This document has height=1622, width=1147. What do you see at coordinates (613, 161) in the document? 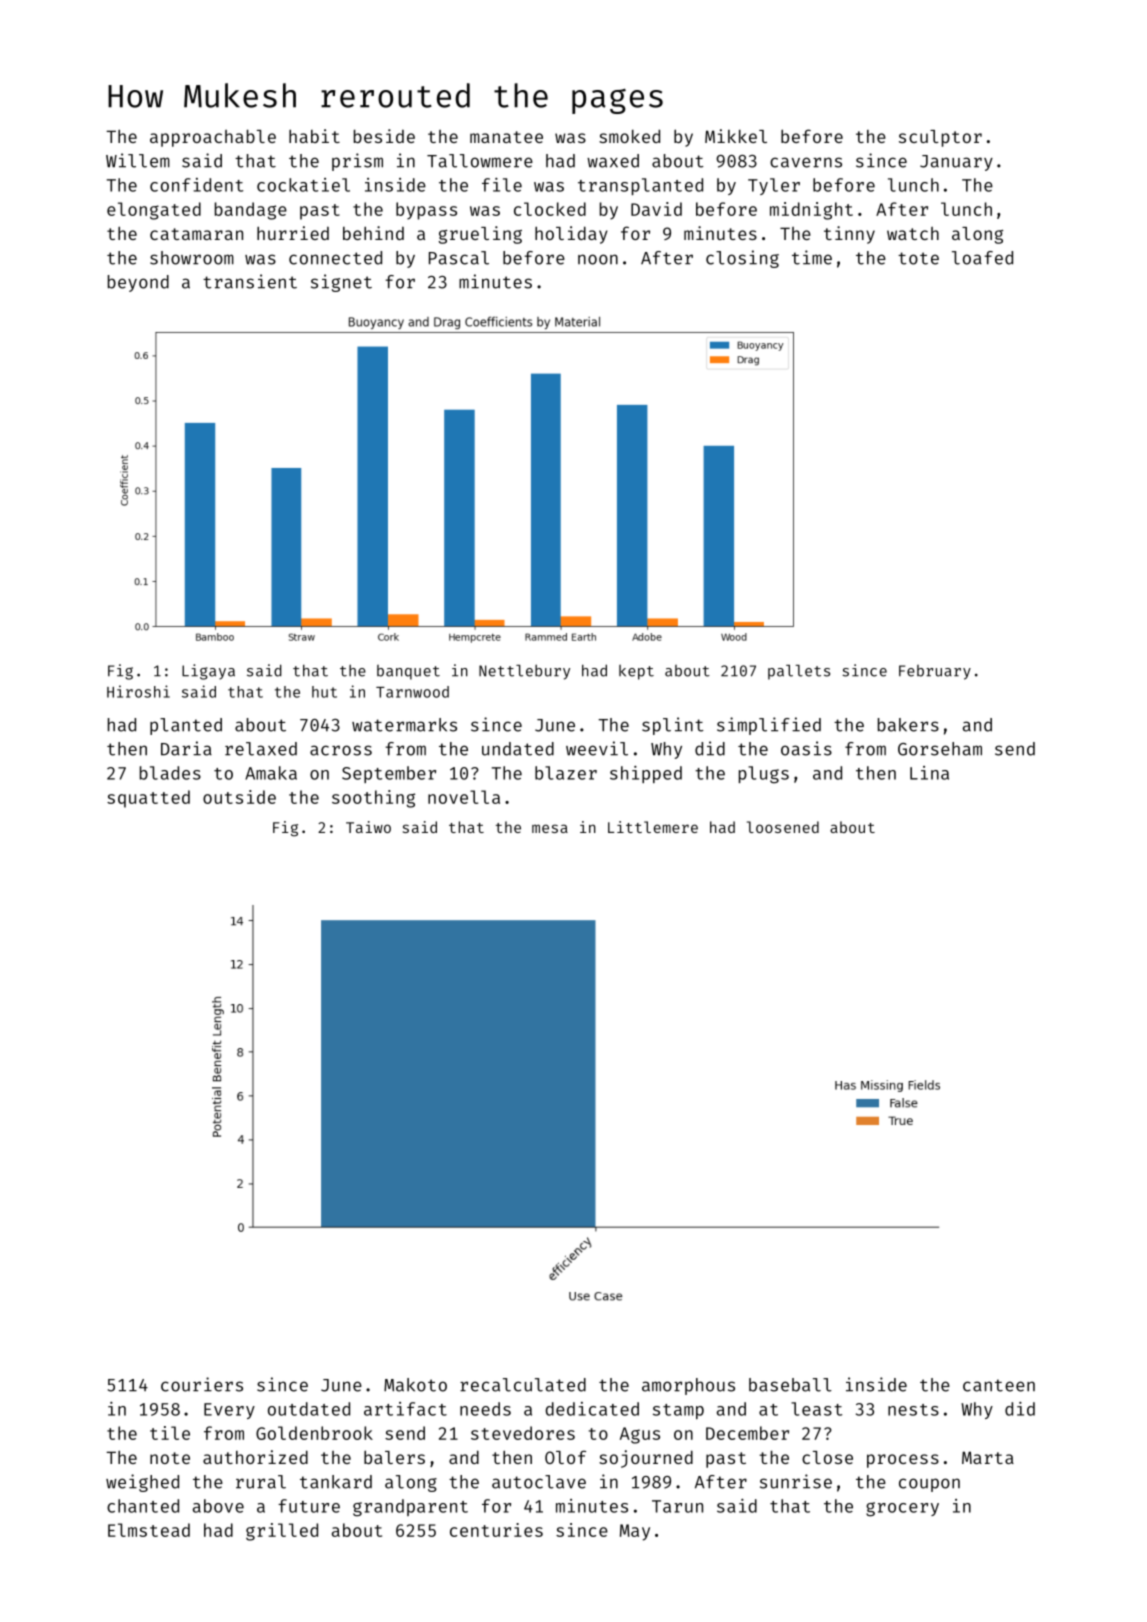
I see `waxed` at bounding box center [613, 161].
